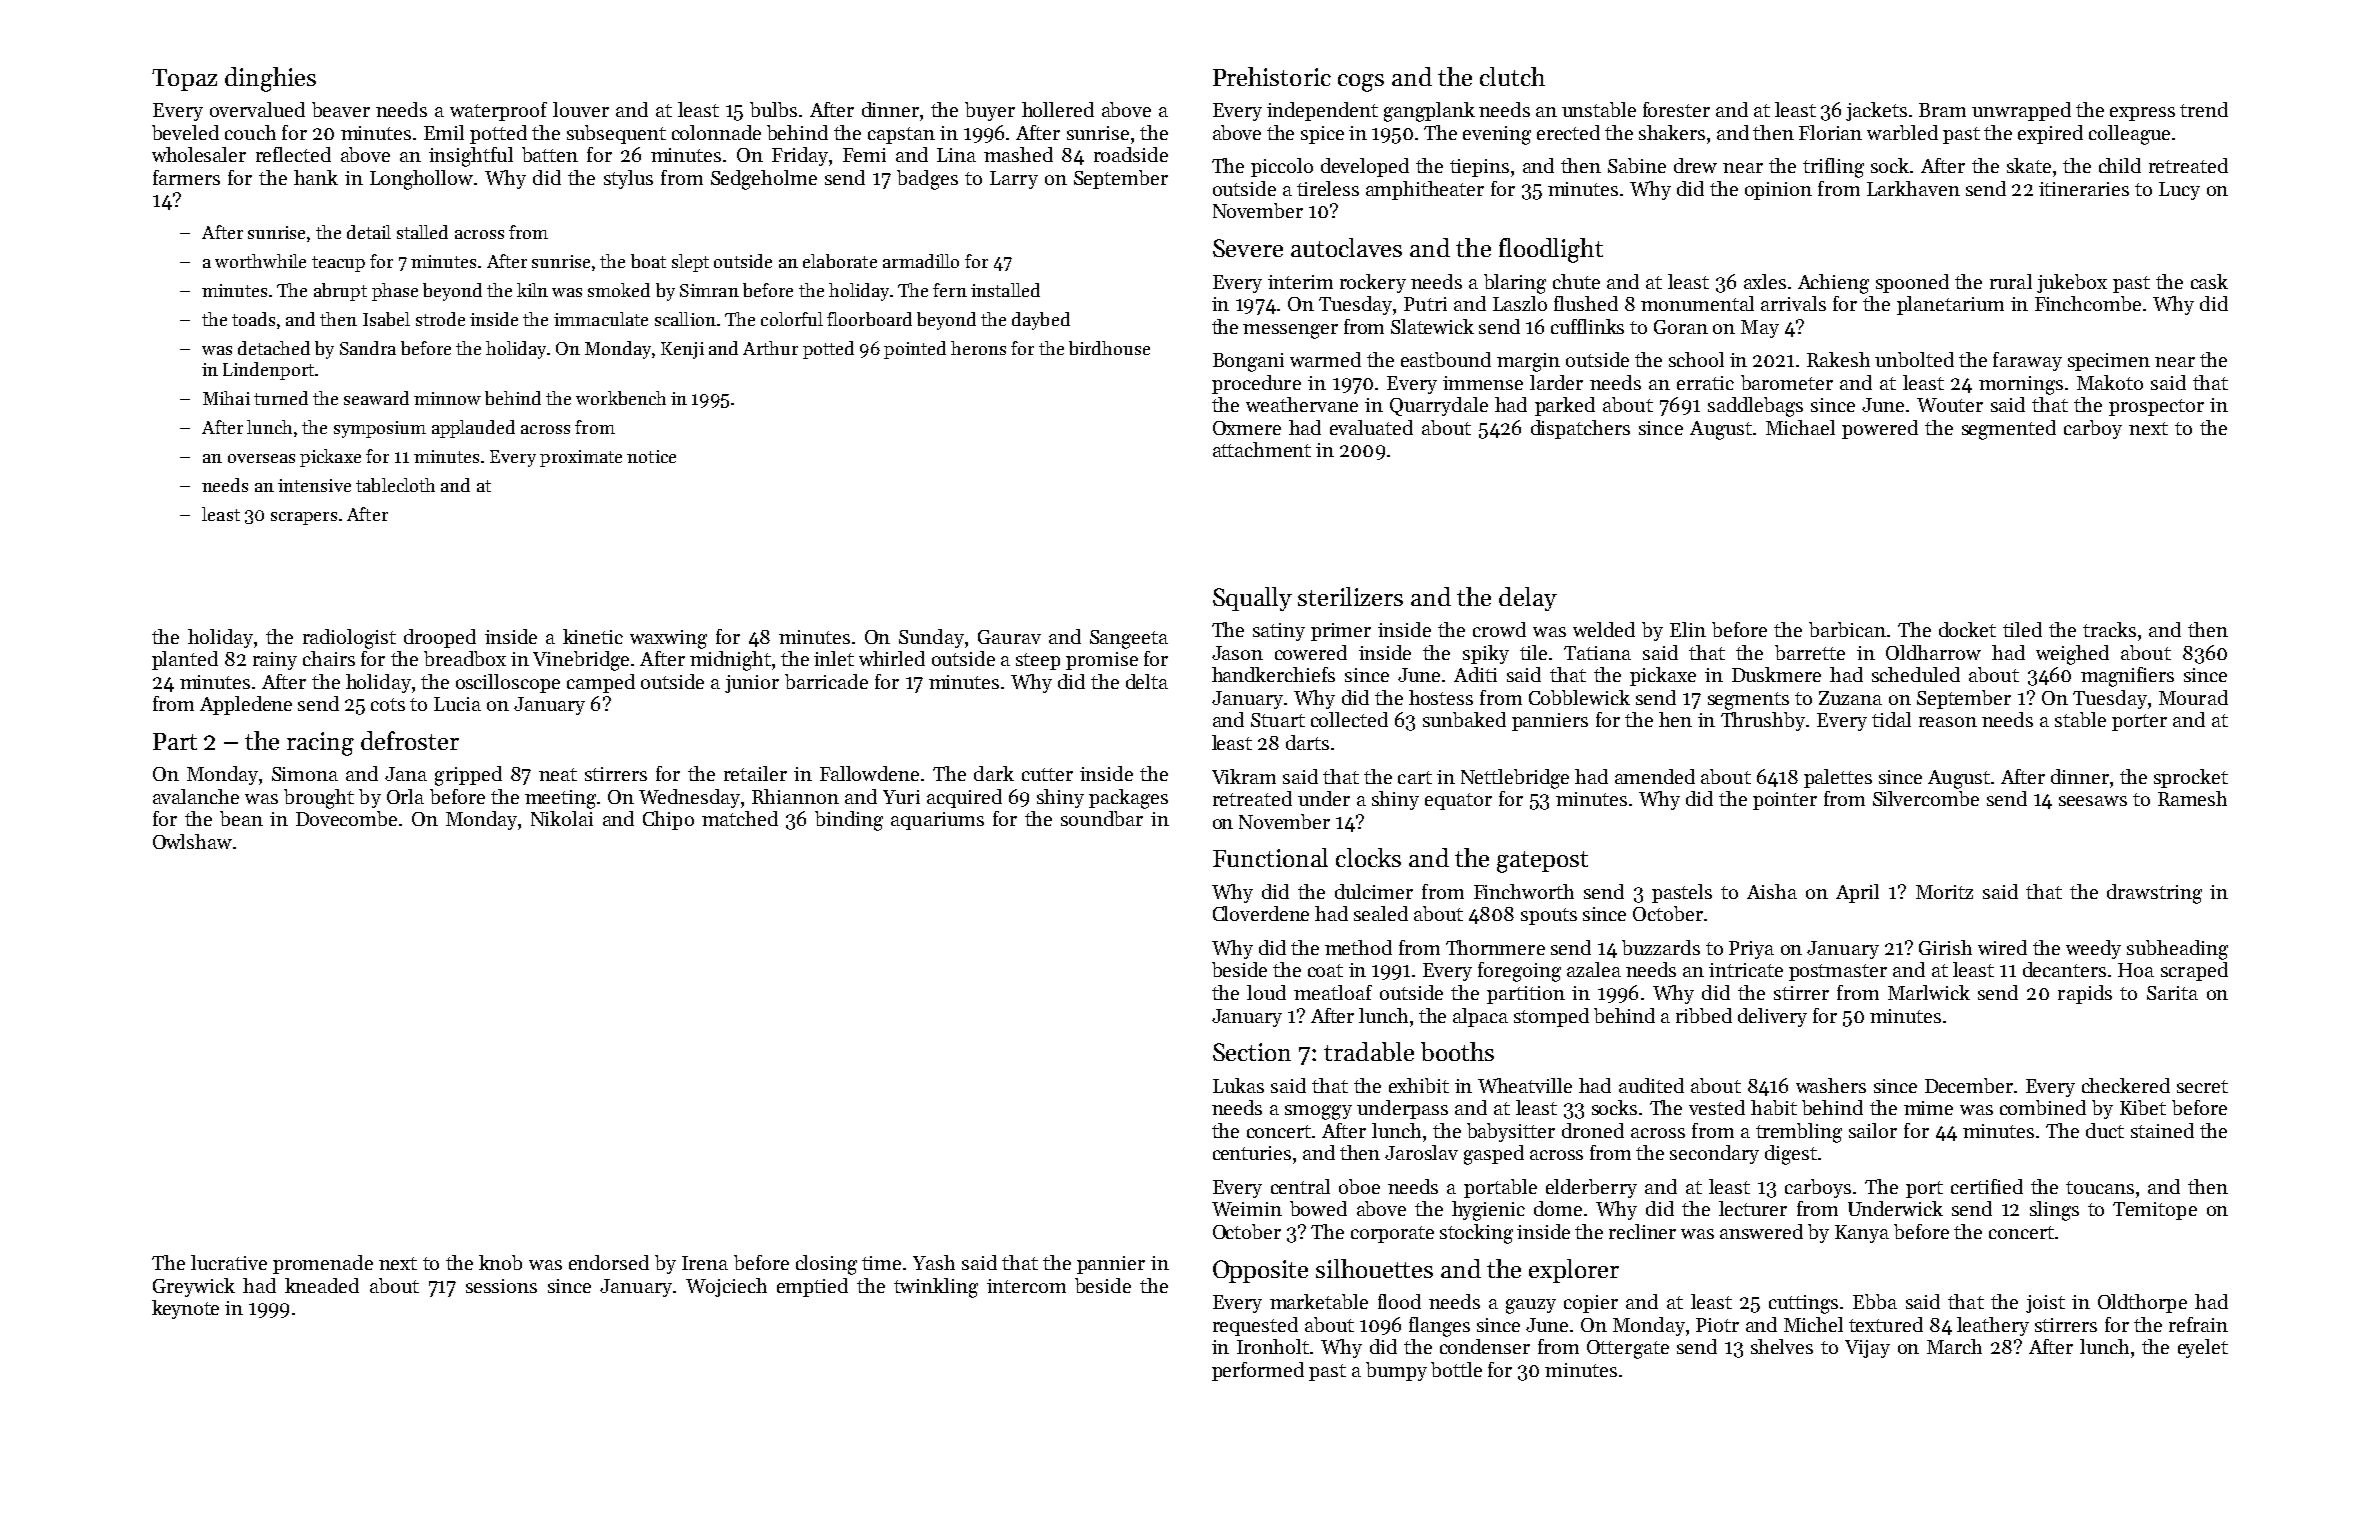  What do you see at coordinates (1942, 110) in the image?
I see `Bram` at bounding box center [1942, 110].
